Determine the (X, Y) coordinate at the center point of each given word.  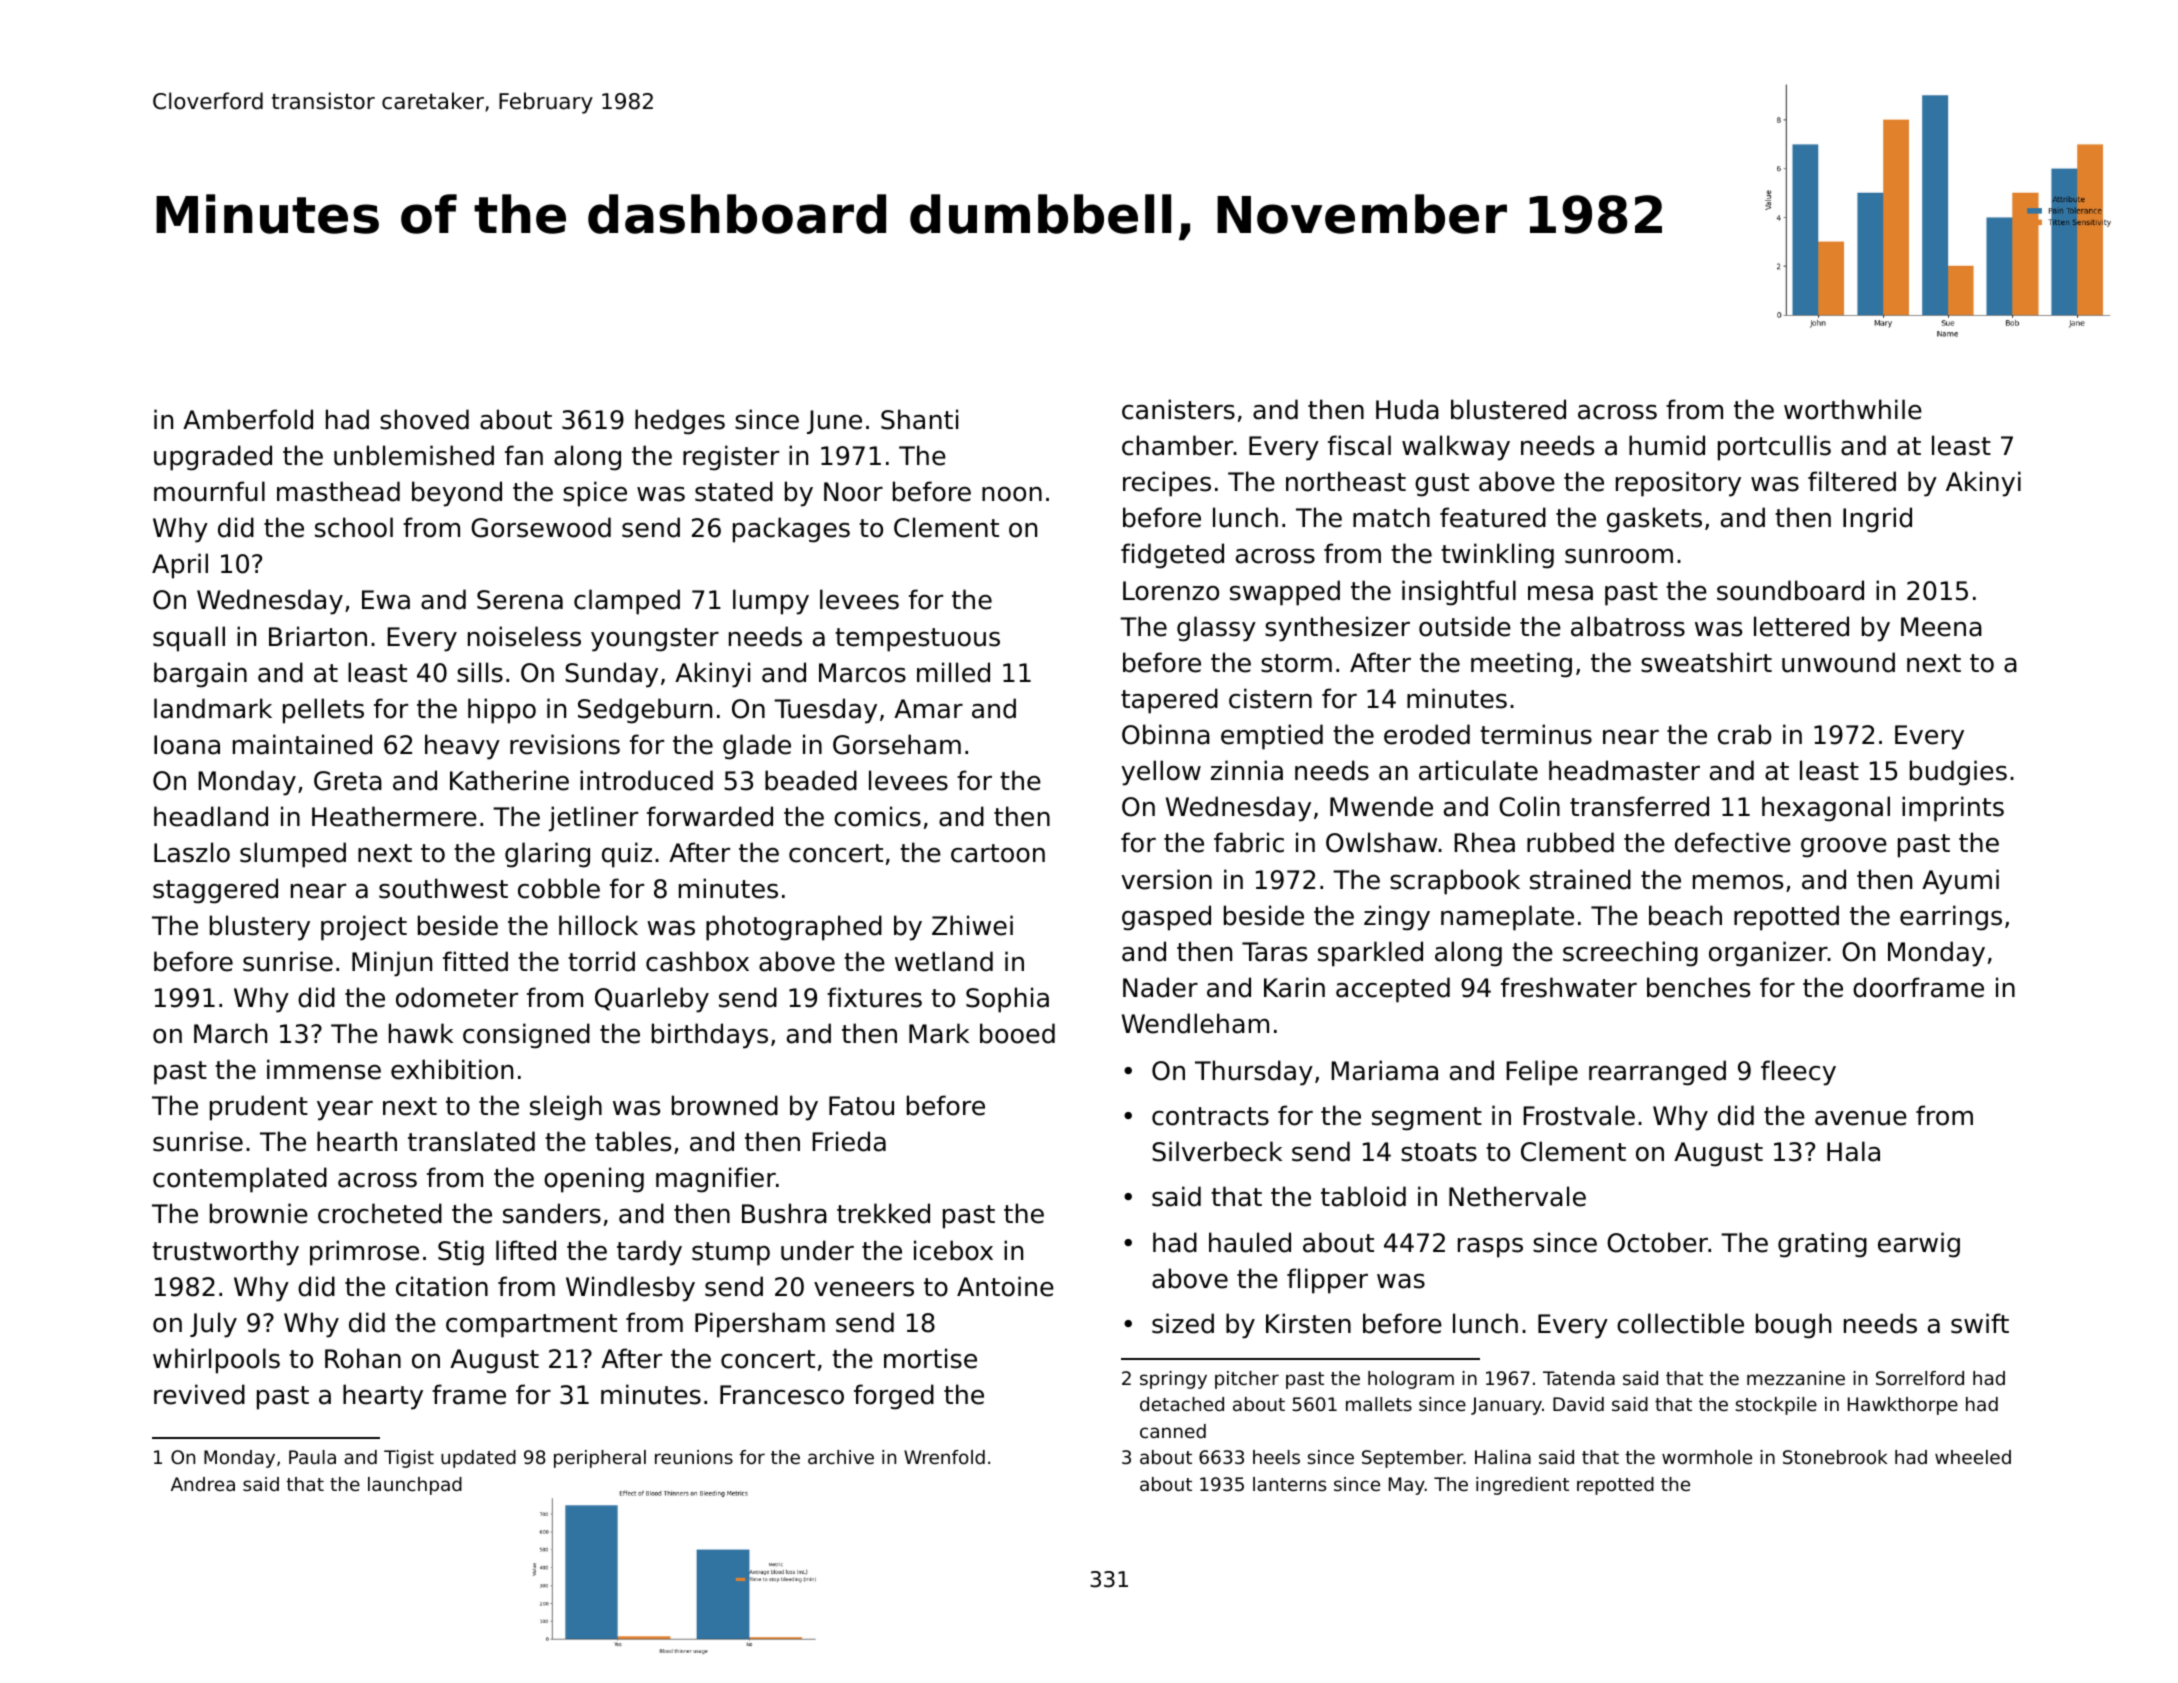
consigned (526, 1036)
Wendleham (1195, 1023)
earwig (1919, 1245)
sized (1183, 1323)
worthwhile (1853, 409)
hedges (680, 422)
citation (442, 1286)
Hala (1853, 1151)
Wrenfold (944, 1457)
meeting (1521, 665)
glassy (1216, 629)
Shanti (919, 419)
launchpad (415, 1486)
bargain (200, 675)
